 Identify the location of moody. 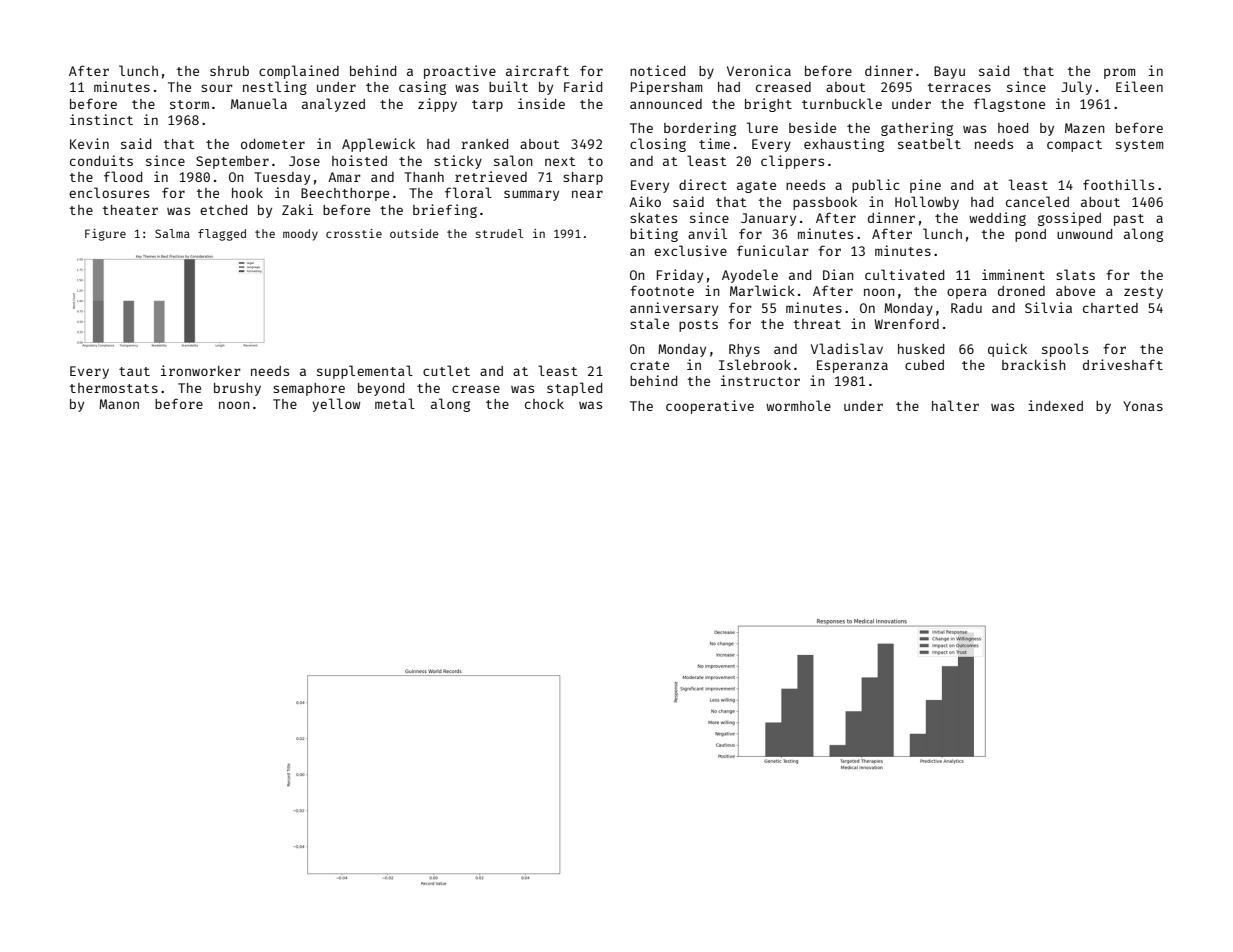
(300, 235).
